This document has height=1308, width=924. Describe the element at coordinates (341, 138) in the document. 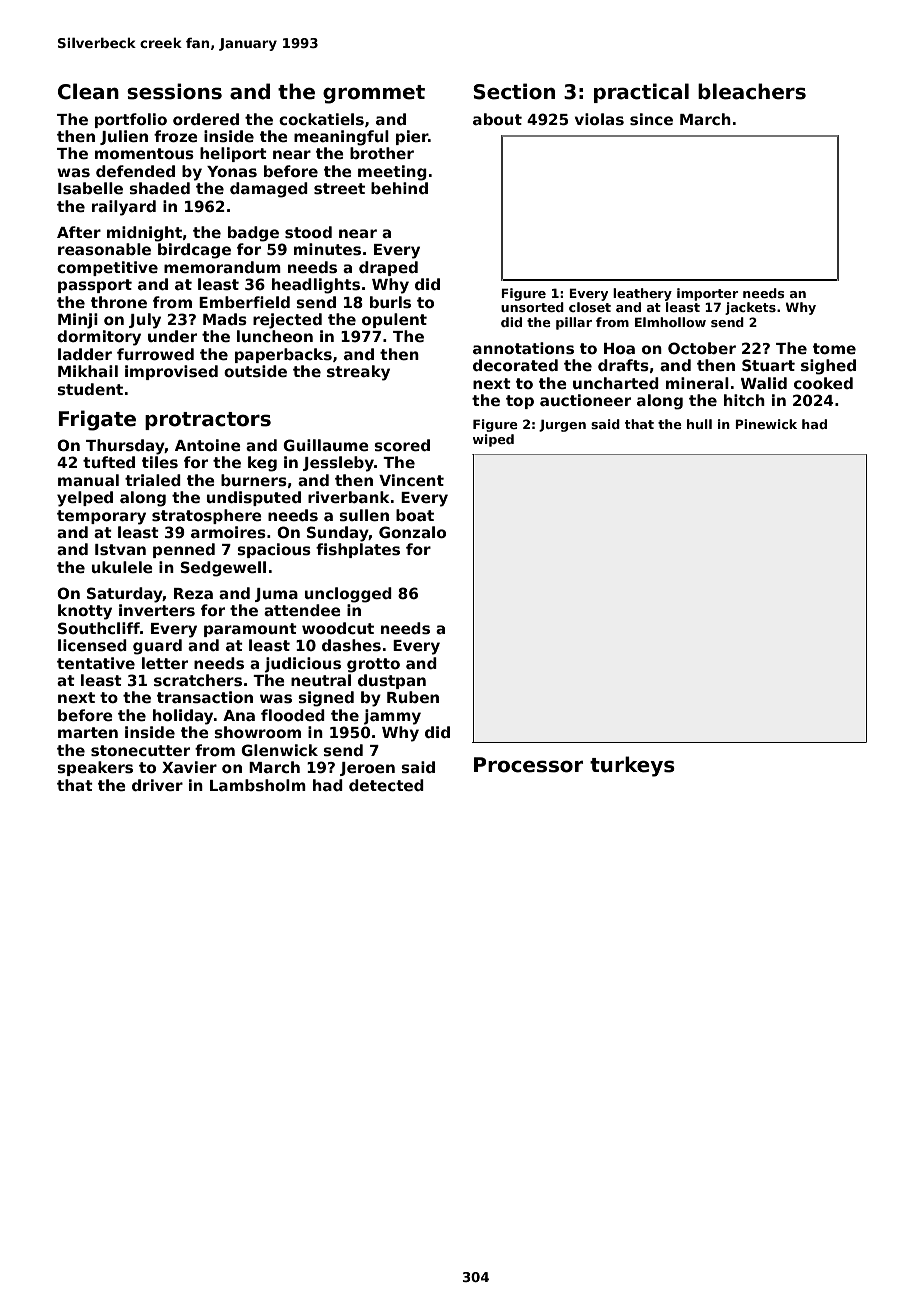

I see `meaningful` at that location.
